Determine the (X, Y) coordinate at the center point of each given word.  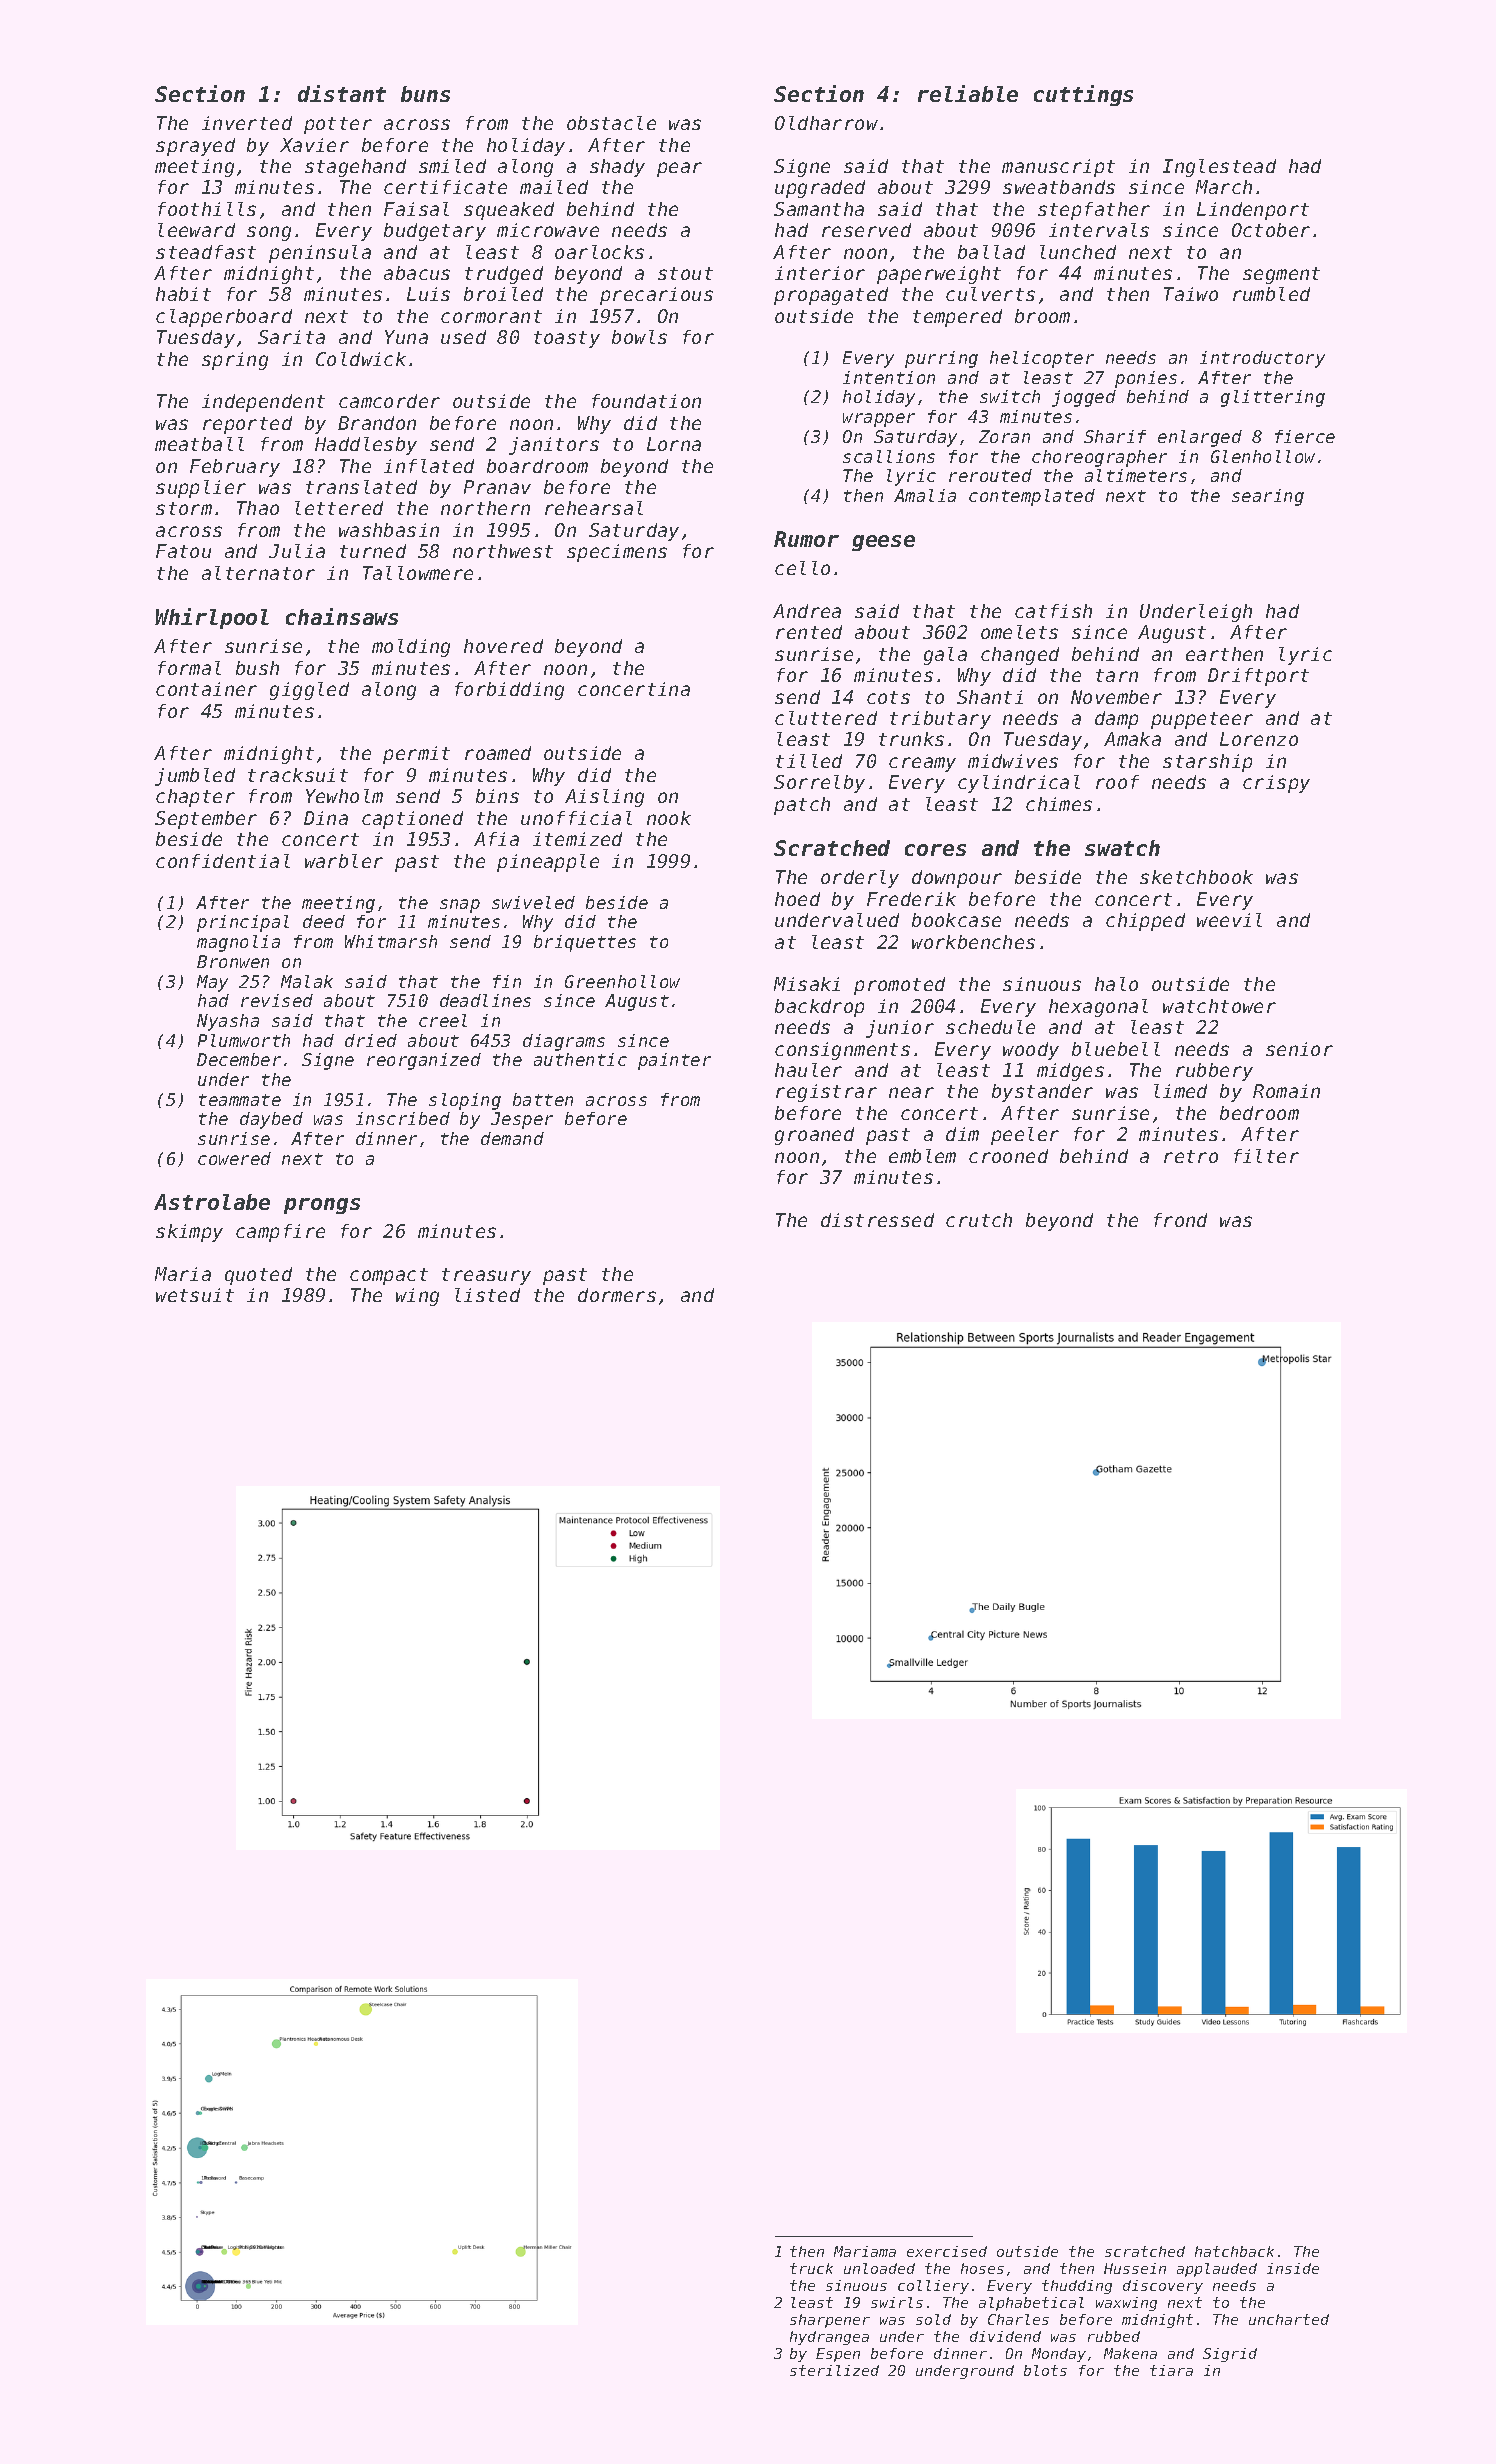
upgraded (820, 189)
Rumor (806, 539)
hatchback (1234, 2251)
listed (487, 1295)
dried (371, 1040)
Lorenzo (1259, 739)
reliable (968, 93)
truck (811, 2268)
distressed (877, 1220)
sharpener (830, 2321)
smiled (452, 166)
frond (1180, 1220)
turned (373, 551)
